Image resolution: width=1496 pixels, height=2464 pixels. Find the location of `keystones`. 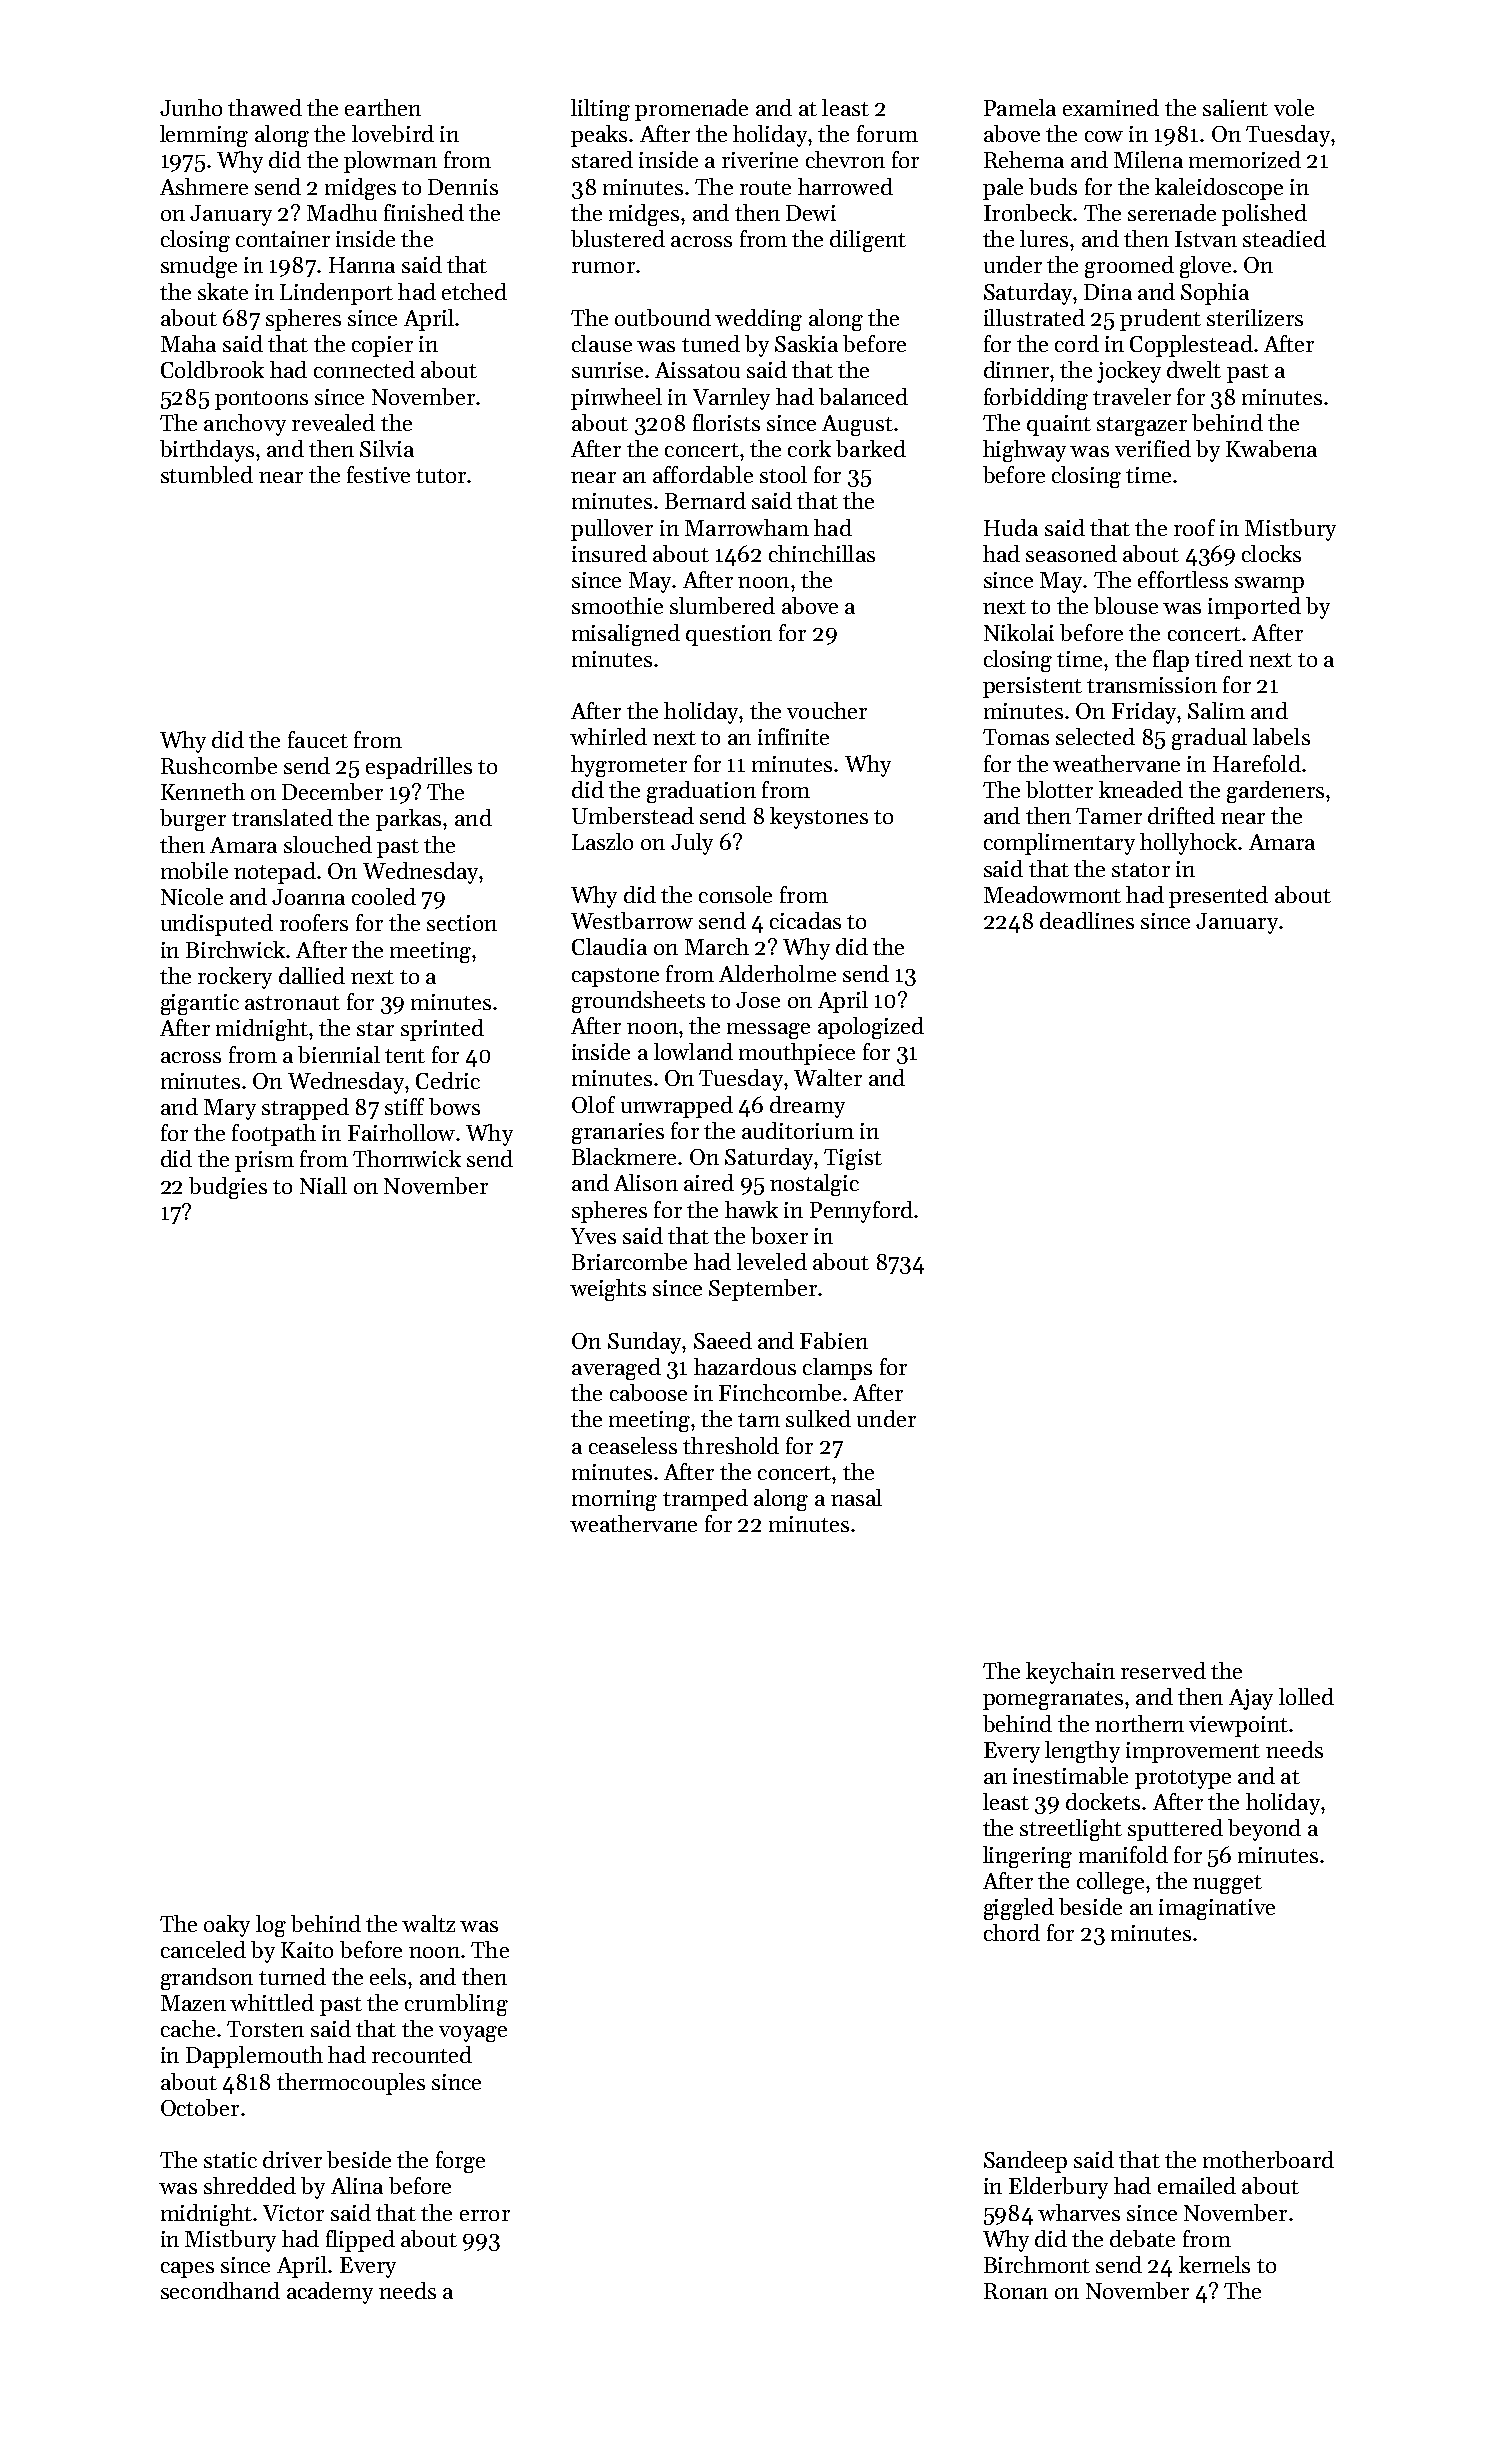

keystones is located at coordinates (819, 818).
